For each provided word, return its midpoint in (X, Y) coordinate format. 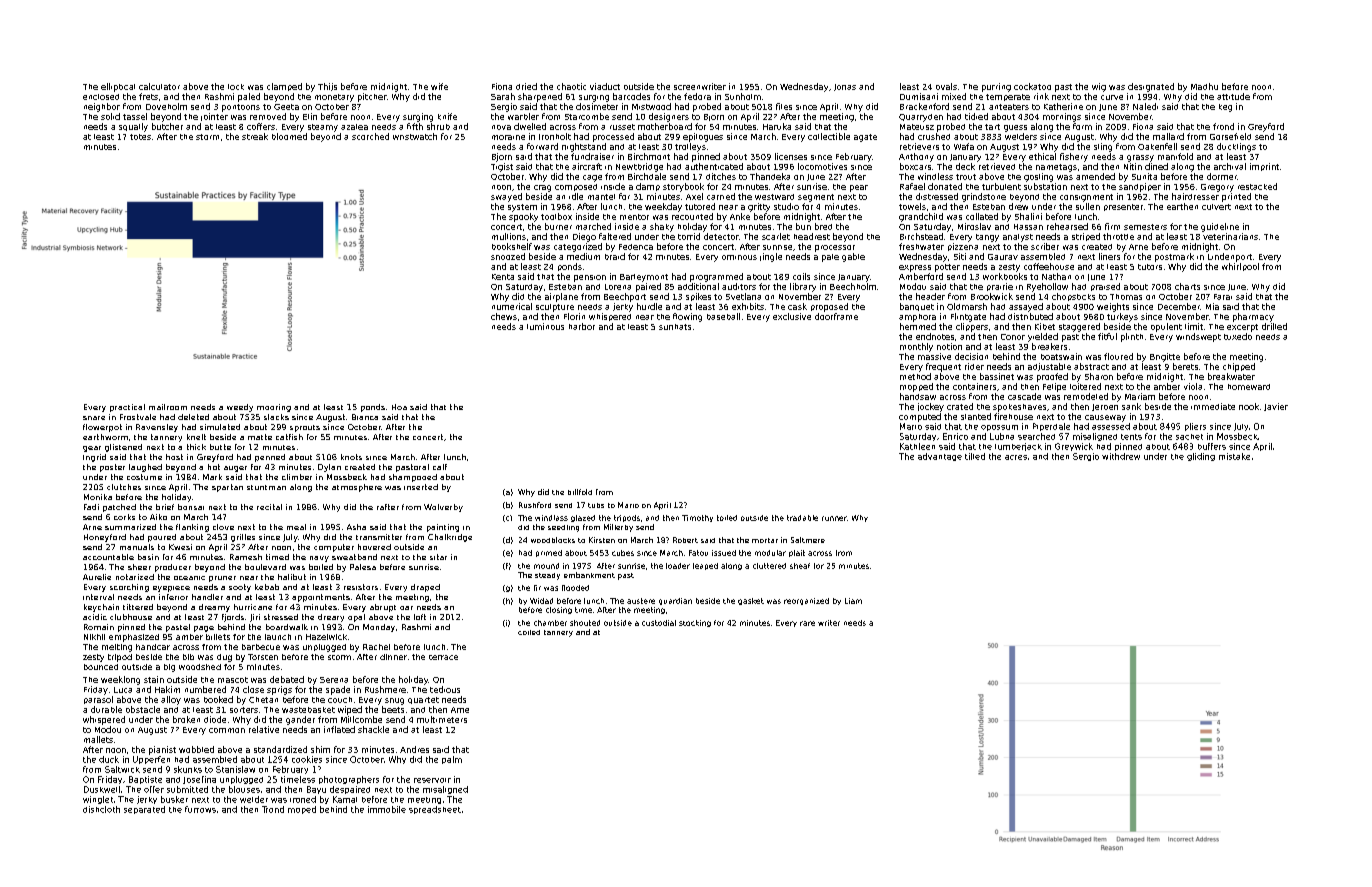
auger (235, 469)
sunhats (675, 327)
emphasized (134, 638)
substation (1045, 186)
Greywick (1074, 447)
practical (127, 408)
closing (559, 610)
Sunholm (743, 96)
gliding (1201, 457)
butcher (167, 126)
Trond (273, 809)
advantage (940, 457)
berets (1185, 366)
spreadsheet (435, 810)
